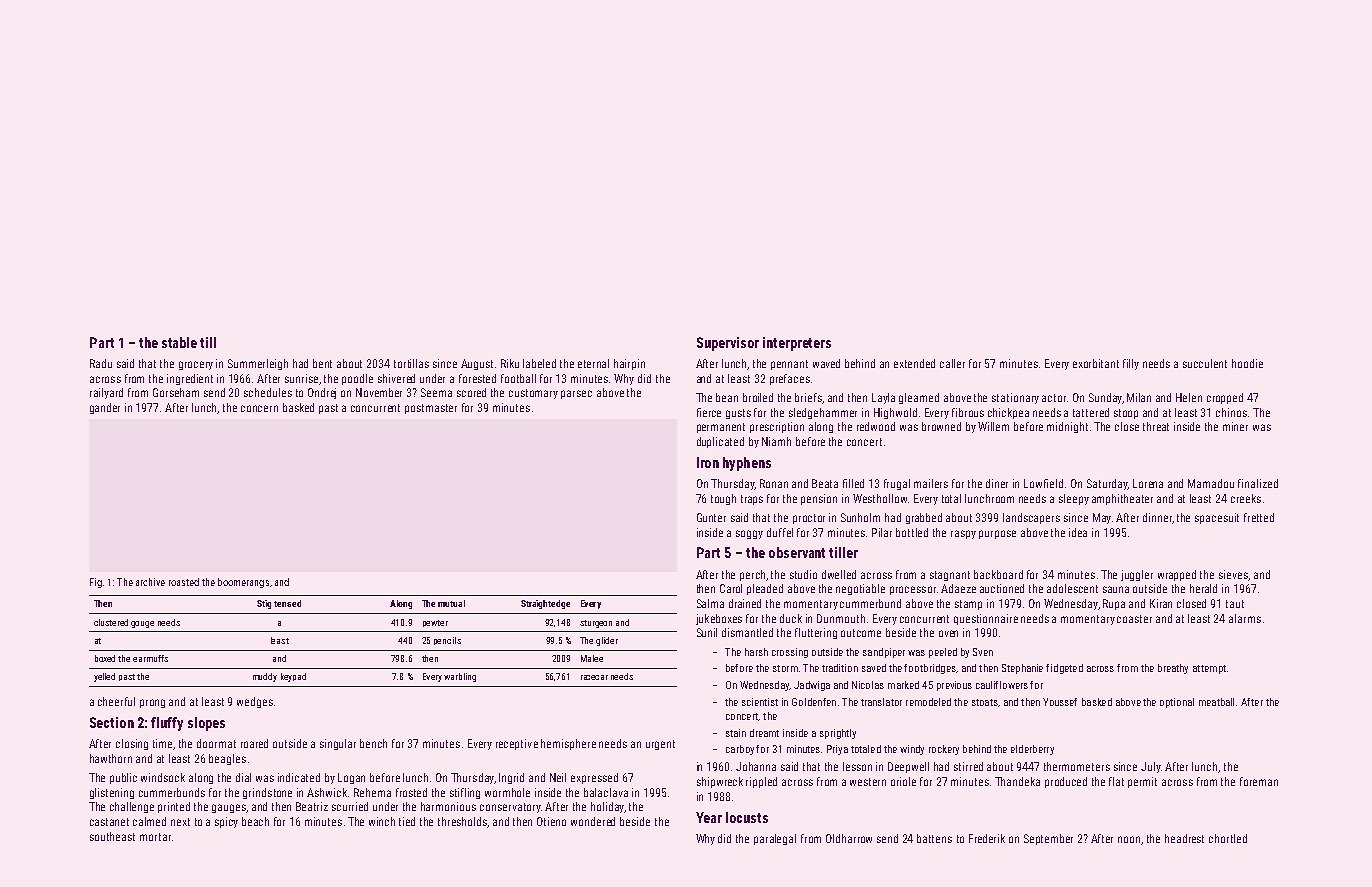  What do you see at coordinates (259, 408) in the screenshot?
I see `concern` at bounding box center [259, 408].
